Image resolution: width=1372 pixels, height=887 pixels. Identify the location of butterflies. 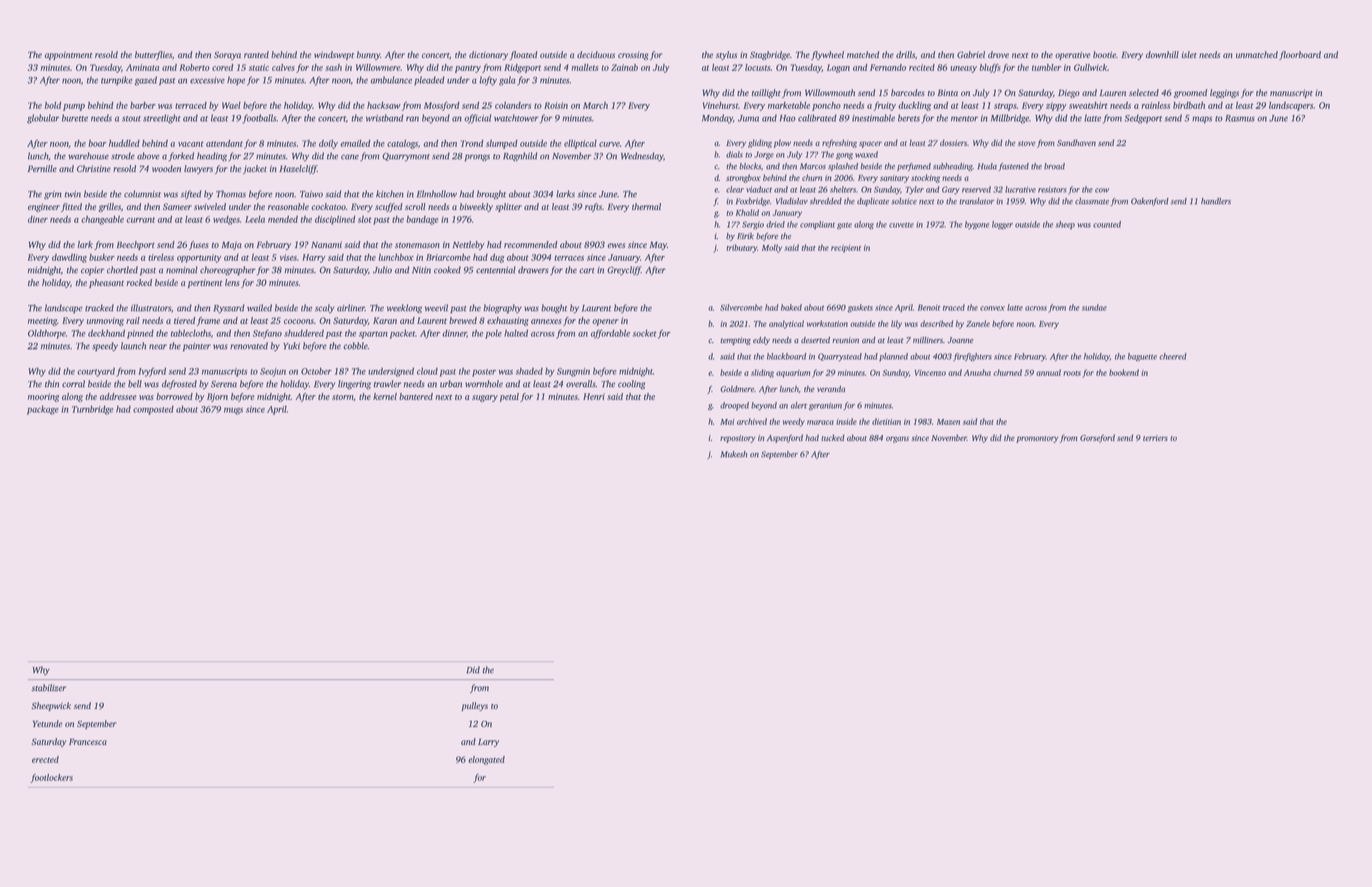
(153, 55).
